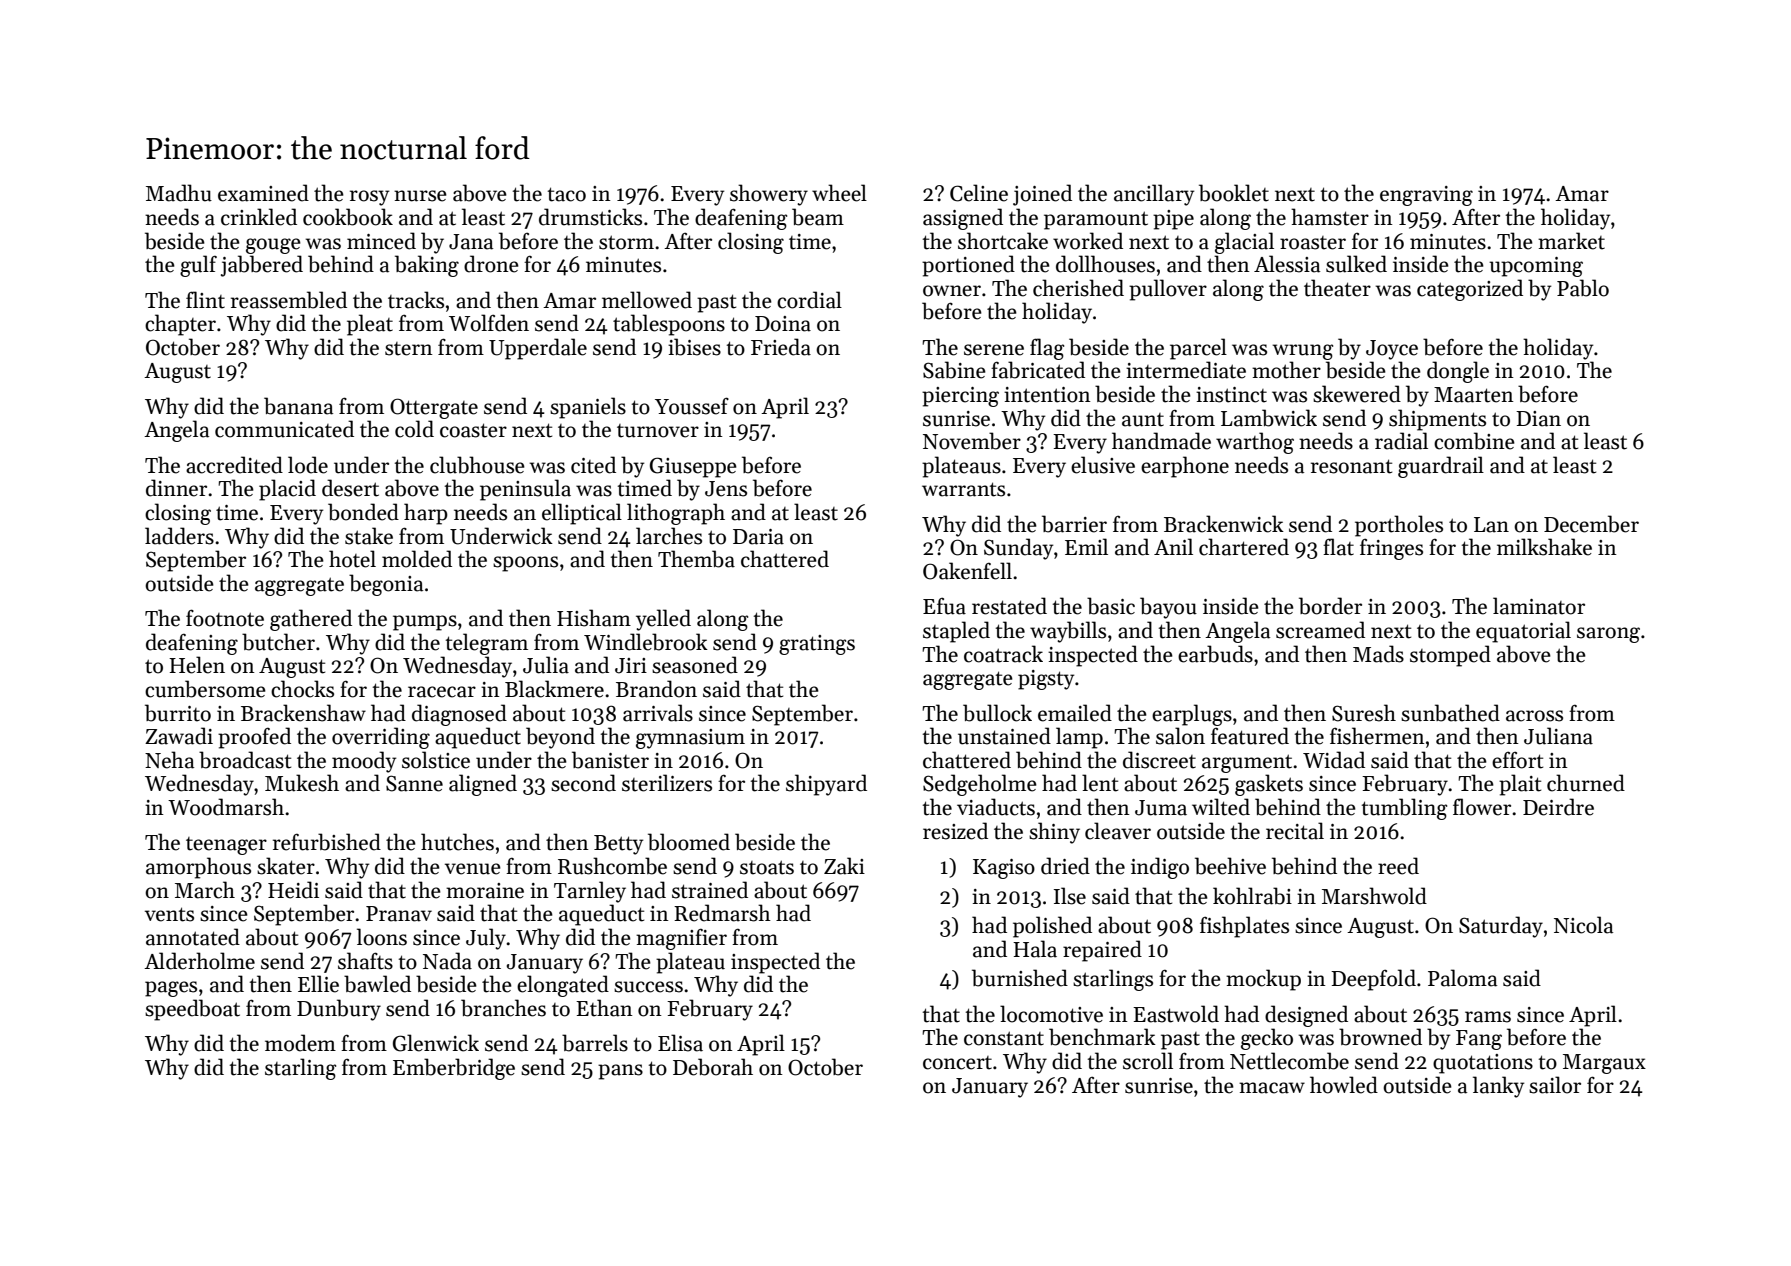  Describe the element at coordinates (979, 193) in the document. I see `Celine` at that location.
